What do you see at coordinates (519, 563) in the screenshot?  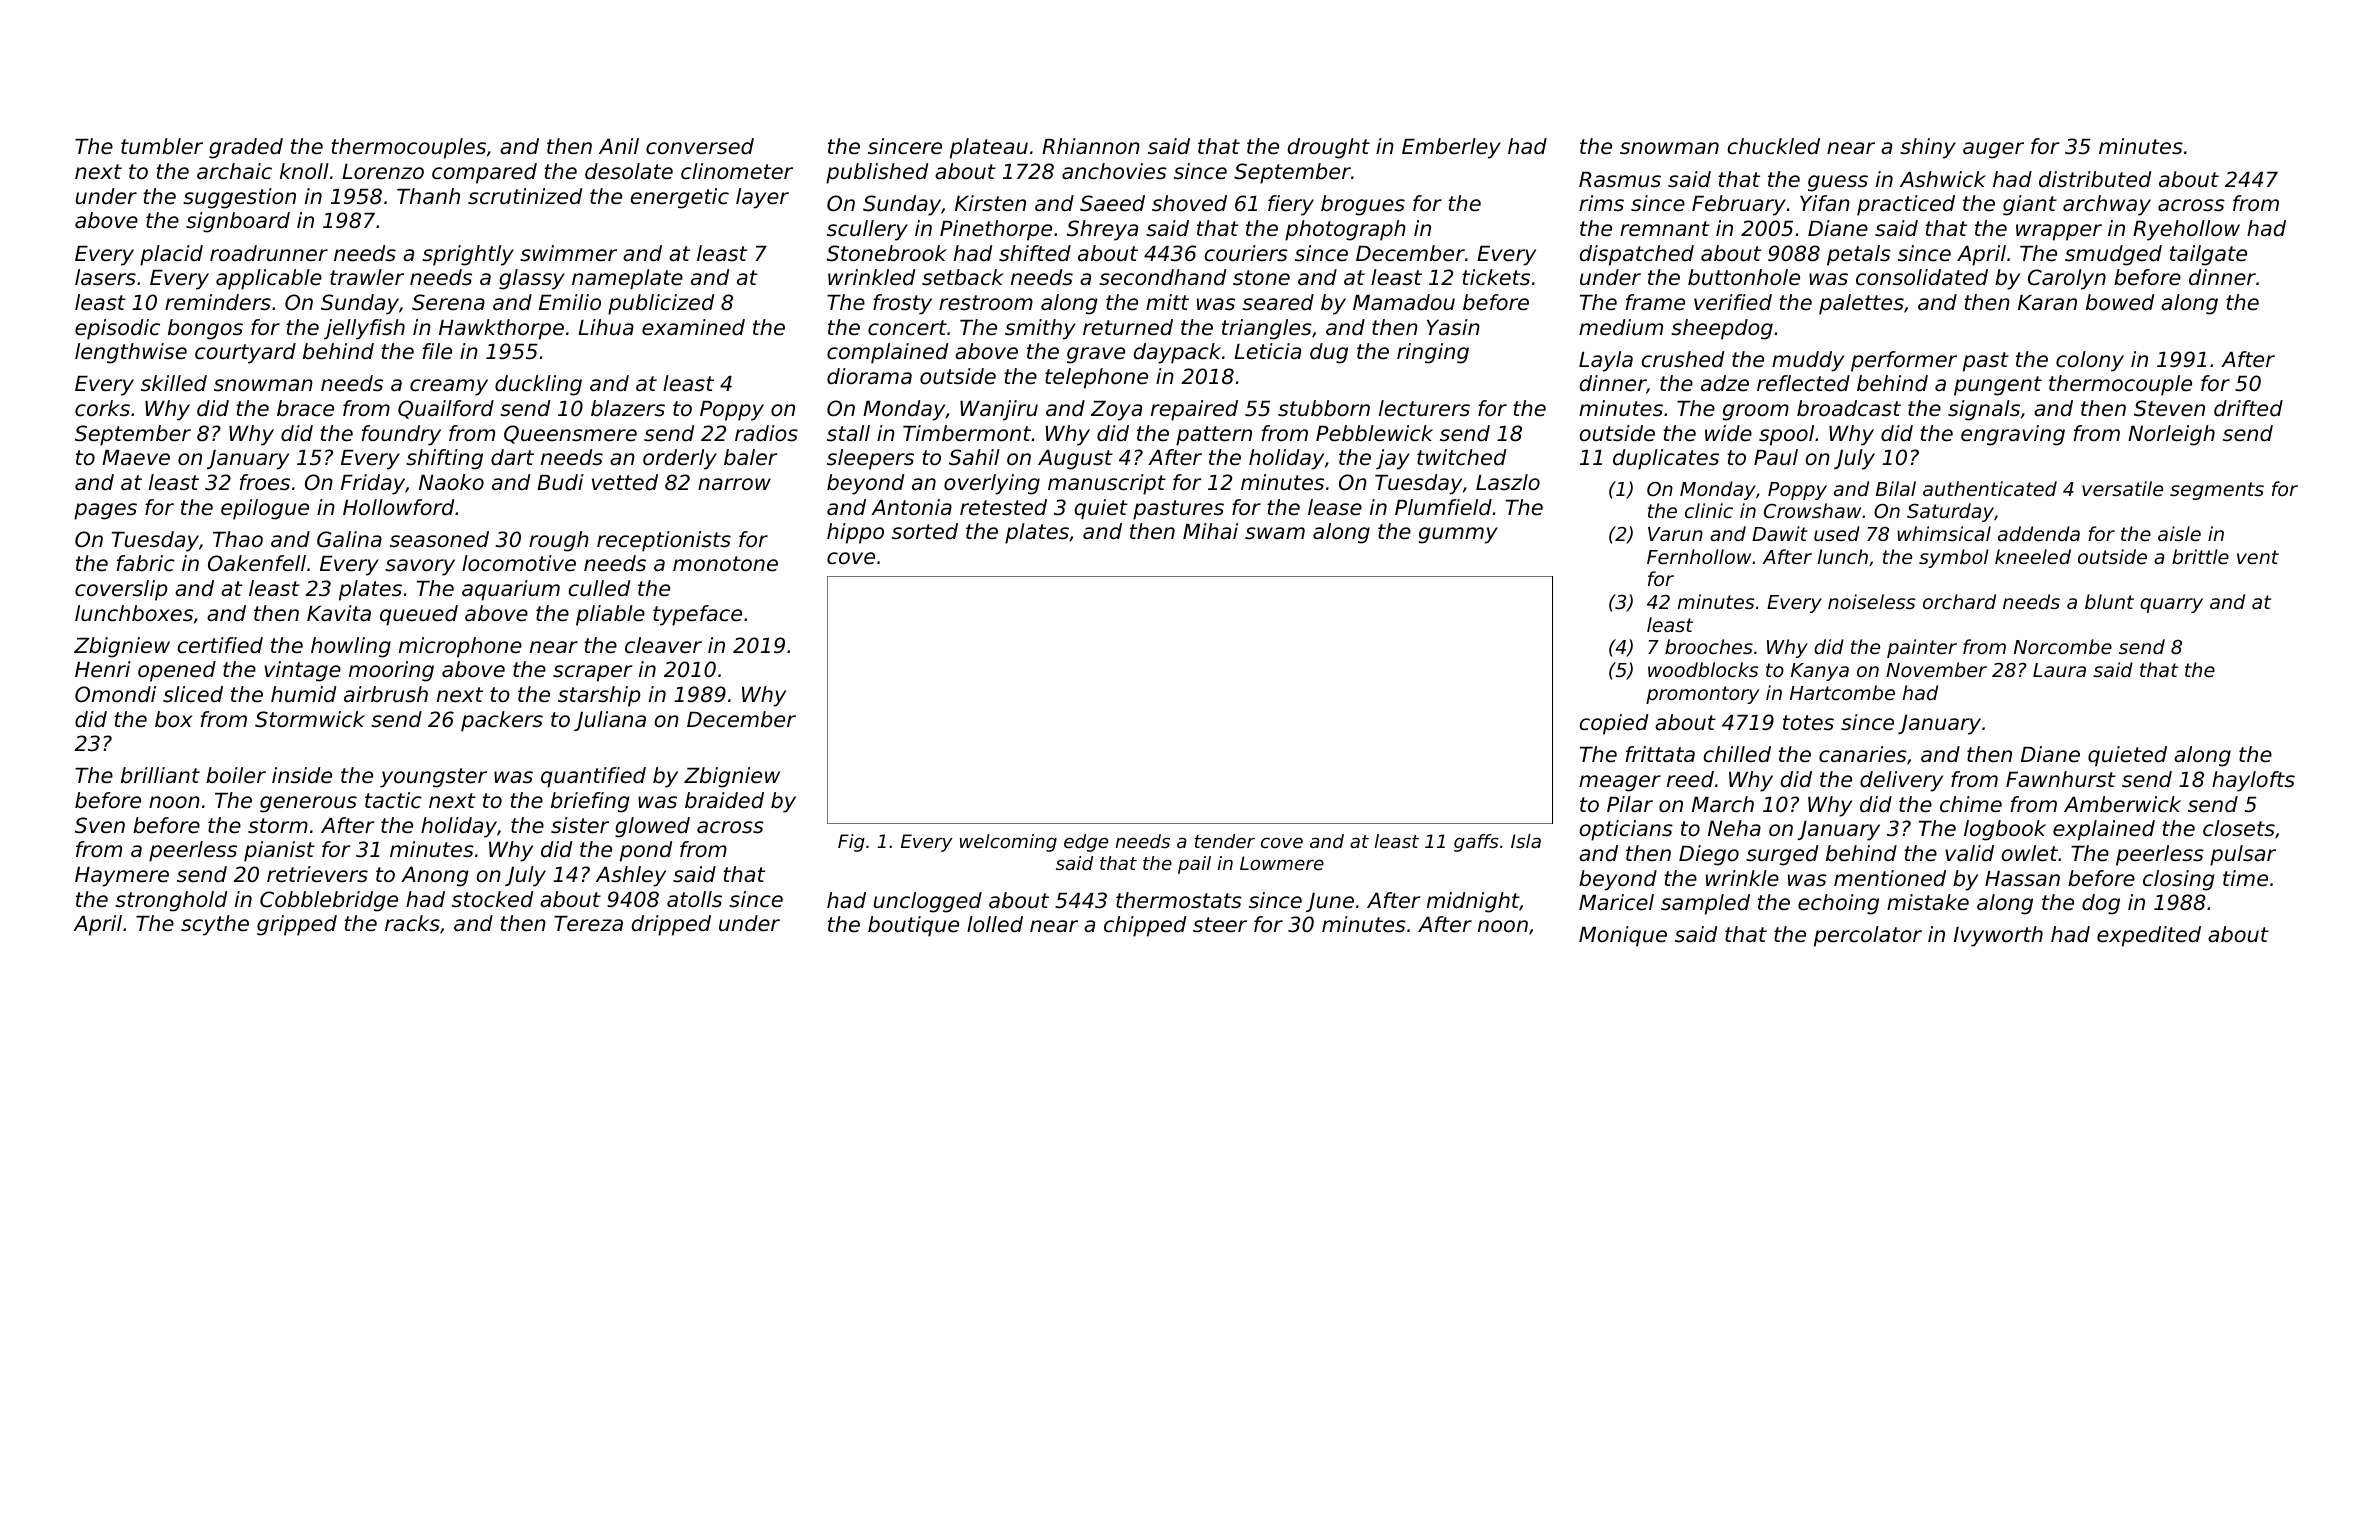 I see `locomotive` at bounding box center [519, 563].
